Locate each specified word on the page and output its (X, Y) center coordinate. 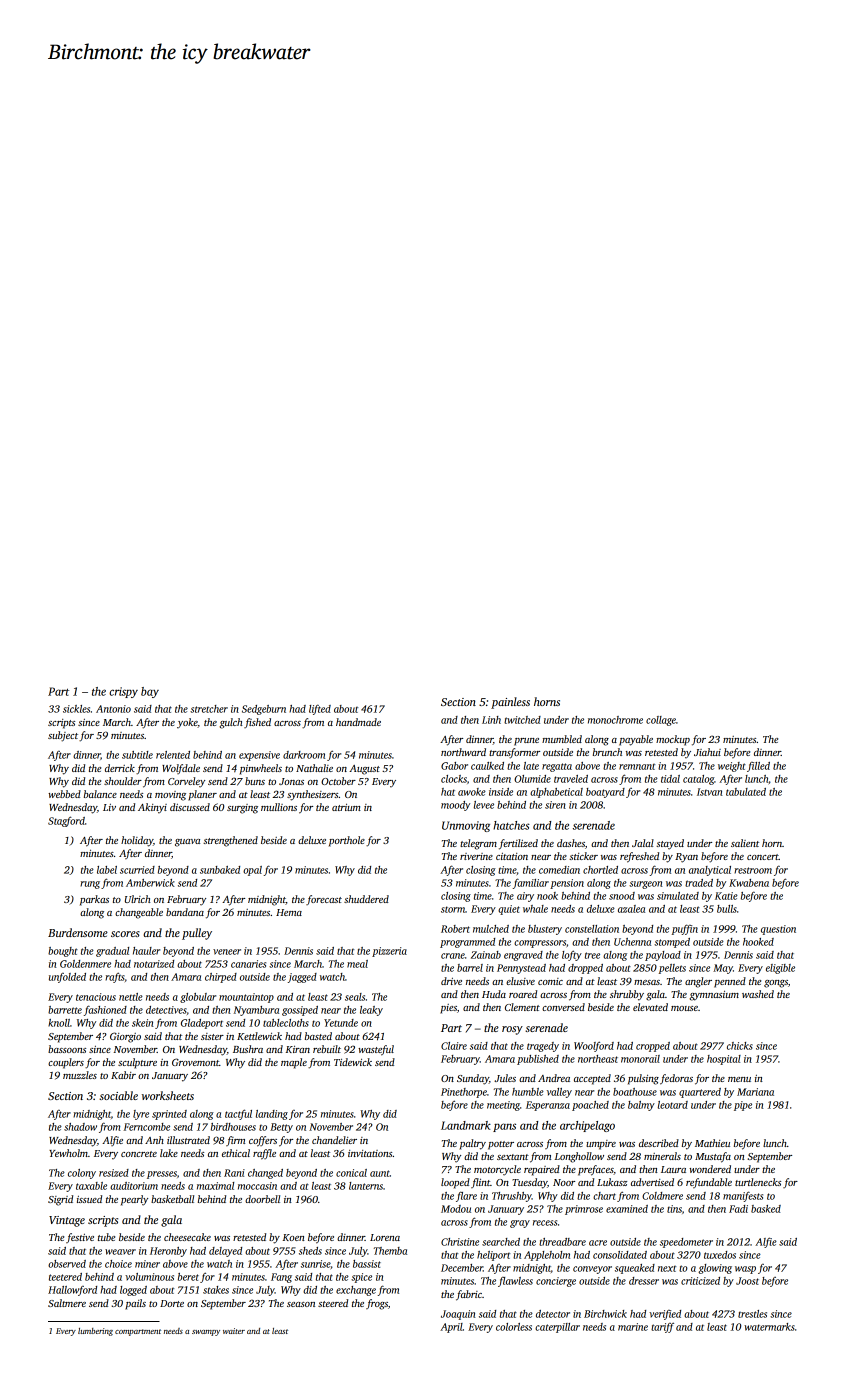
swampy (206, 1333)
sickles (76, 709)
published (538, 1060)
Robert (455, 929)
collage (661, 721)
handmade (358, 722)
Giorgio (125, 1037)
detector (553, 1314)
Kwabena (749, 883)
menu (739, 1079)
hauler (146, 951)
